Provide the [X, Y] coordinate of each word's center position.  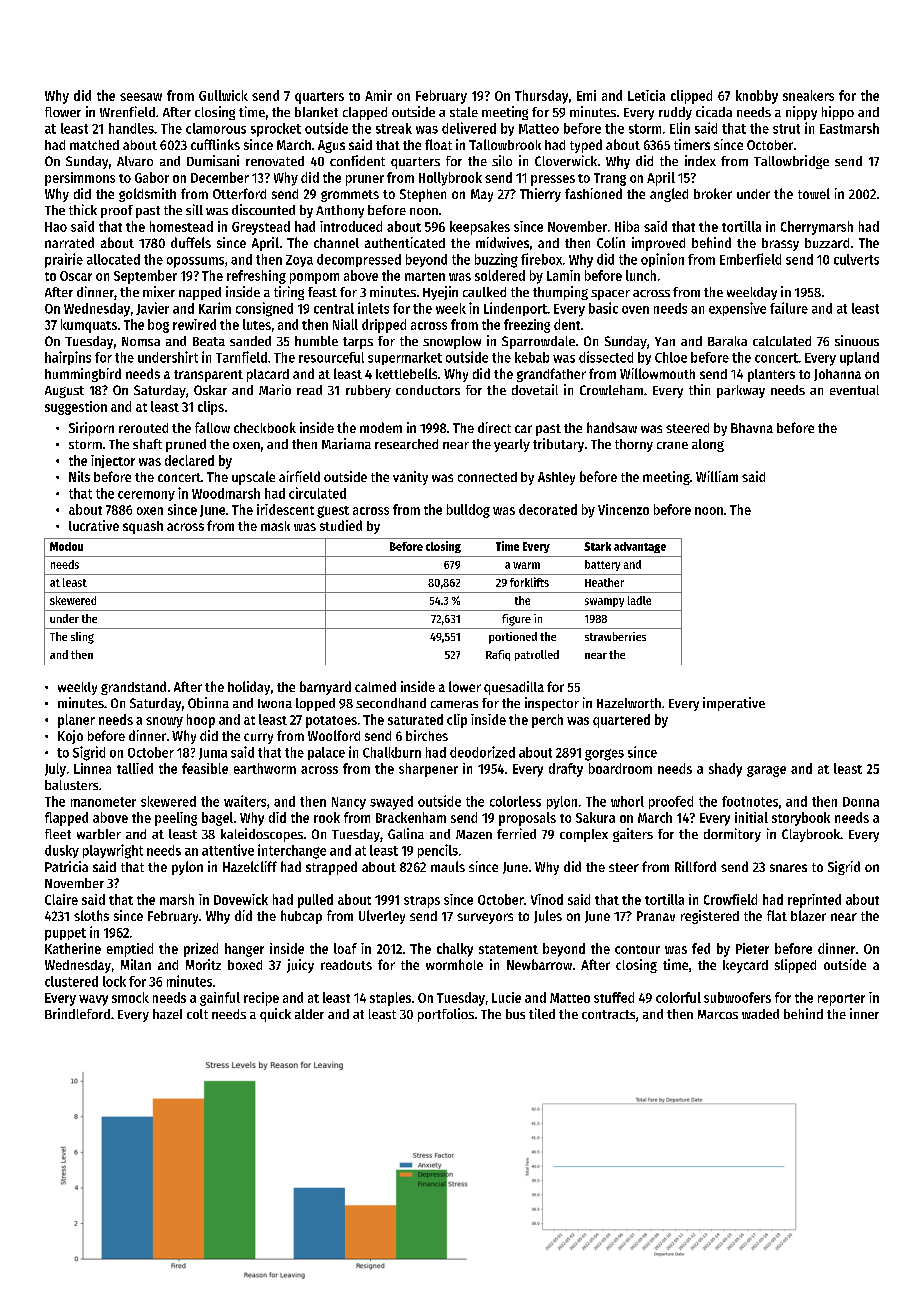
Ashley [556, 478]
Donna [861, 802]
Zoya [299, 261]
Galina [406, 833]
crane [672, 445]
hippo [838, 113]
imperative [734, 704]
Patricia [66, 866]
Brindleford [77, 1013]
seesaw [141, 97]
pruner [365, 180]
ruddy [675, 113]
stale [464, 112]
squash [143, 527]
